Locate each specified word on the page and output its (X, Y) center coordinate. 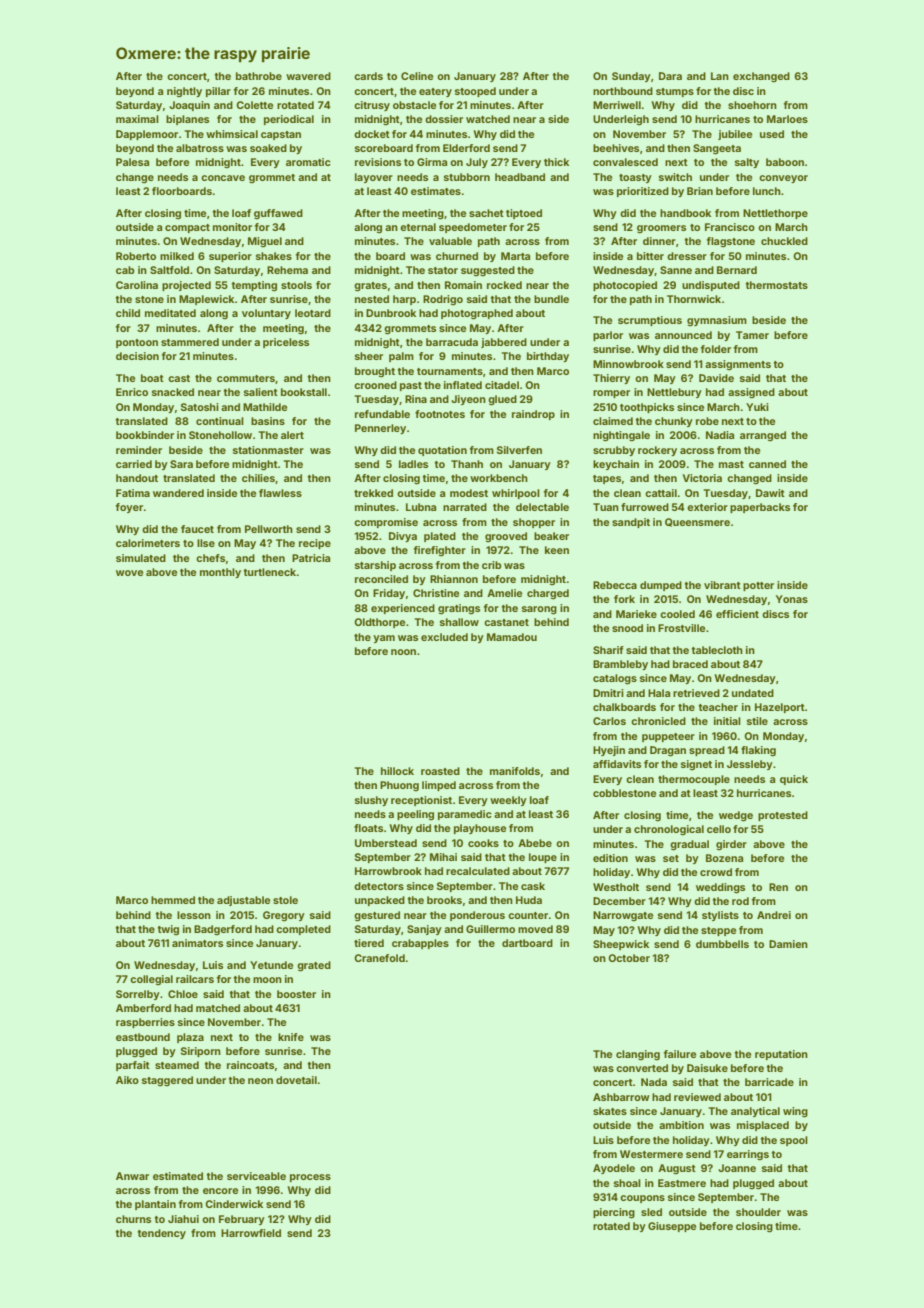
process (310, 1178)
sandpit (631, 523)
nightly (184, 92)
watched (488, 119)
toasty (635, 178)
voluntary (266, 314)
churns (133, 1219)
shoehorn (752, 105)
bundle (551, 299)
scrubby (614, 451)
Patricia (311, 558)
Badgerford (223, 930)
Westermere (651, 1154)
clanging (638, 1055)
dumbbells (722, 944)
